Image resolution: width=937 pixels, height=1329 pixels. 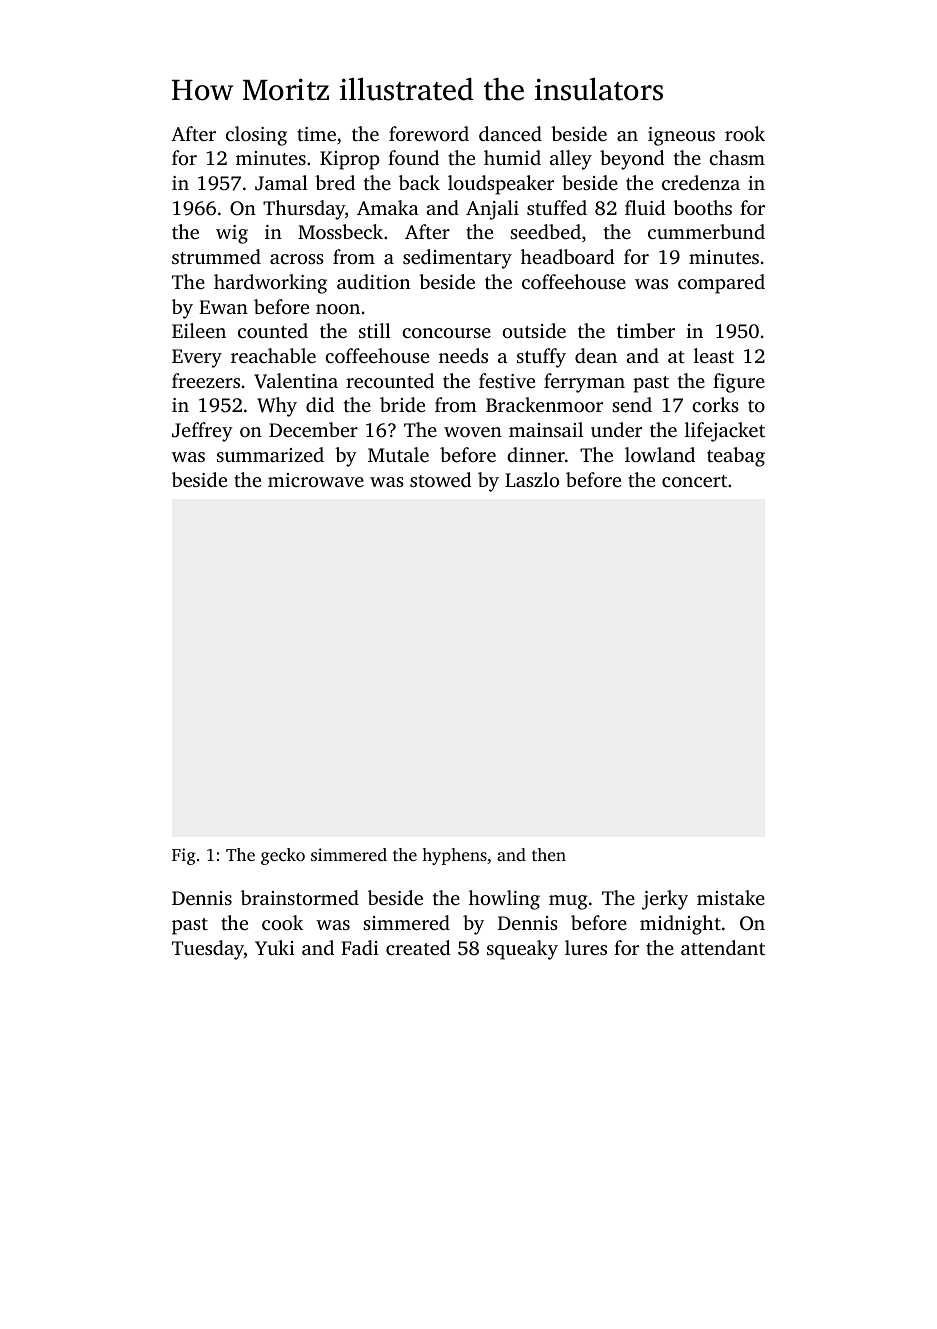 What do you see at coordinates (208, 950) in the document?
I see `Tuesday` at bounding box center [208, 950].
